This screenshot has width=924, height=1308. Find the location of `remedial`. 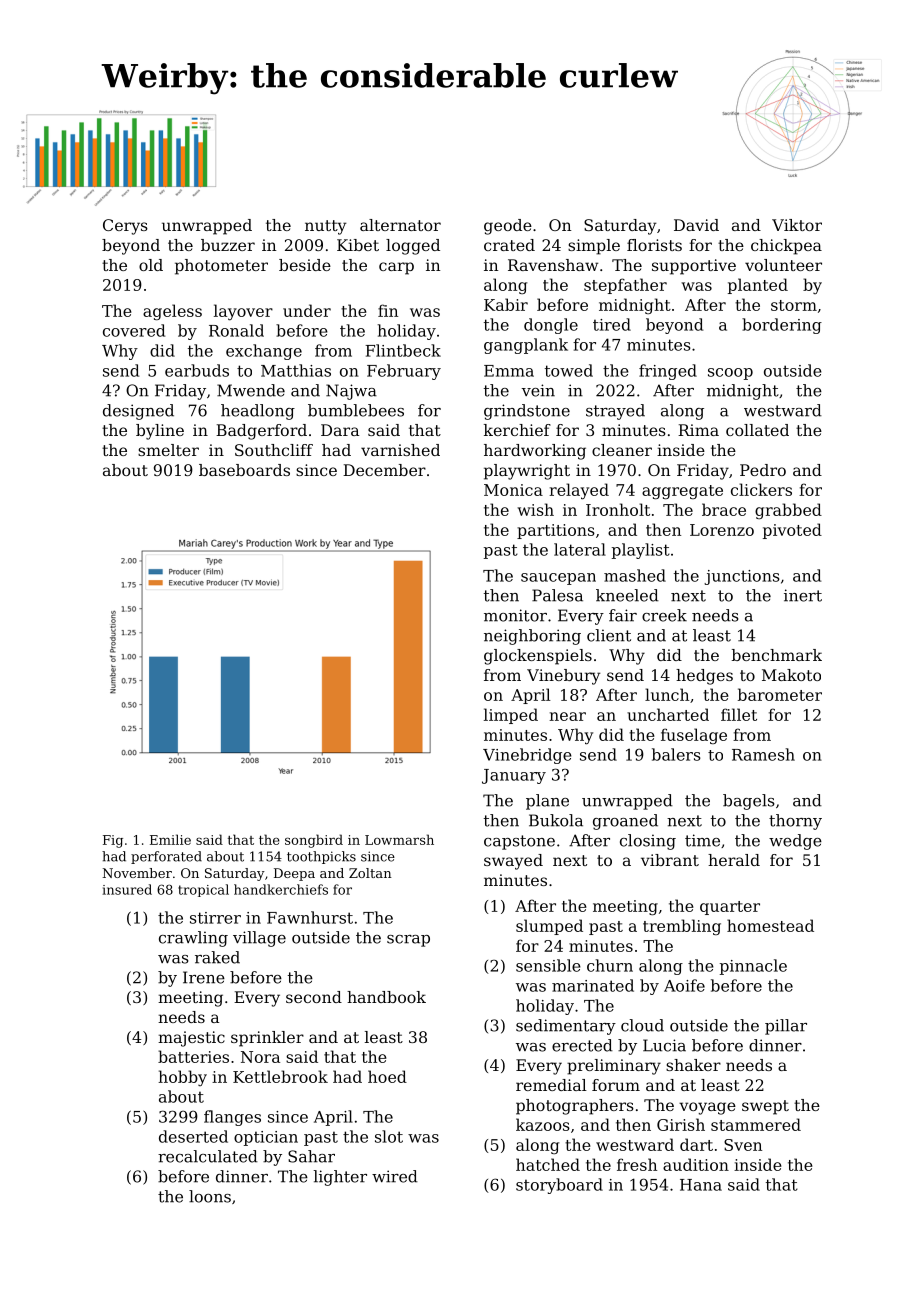

remedial is located at coordinates (551, 1085).
